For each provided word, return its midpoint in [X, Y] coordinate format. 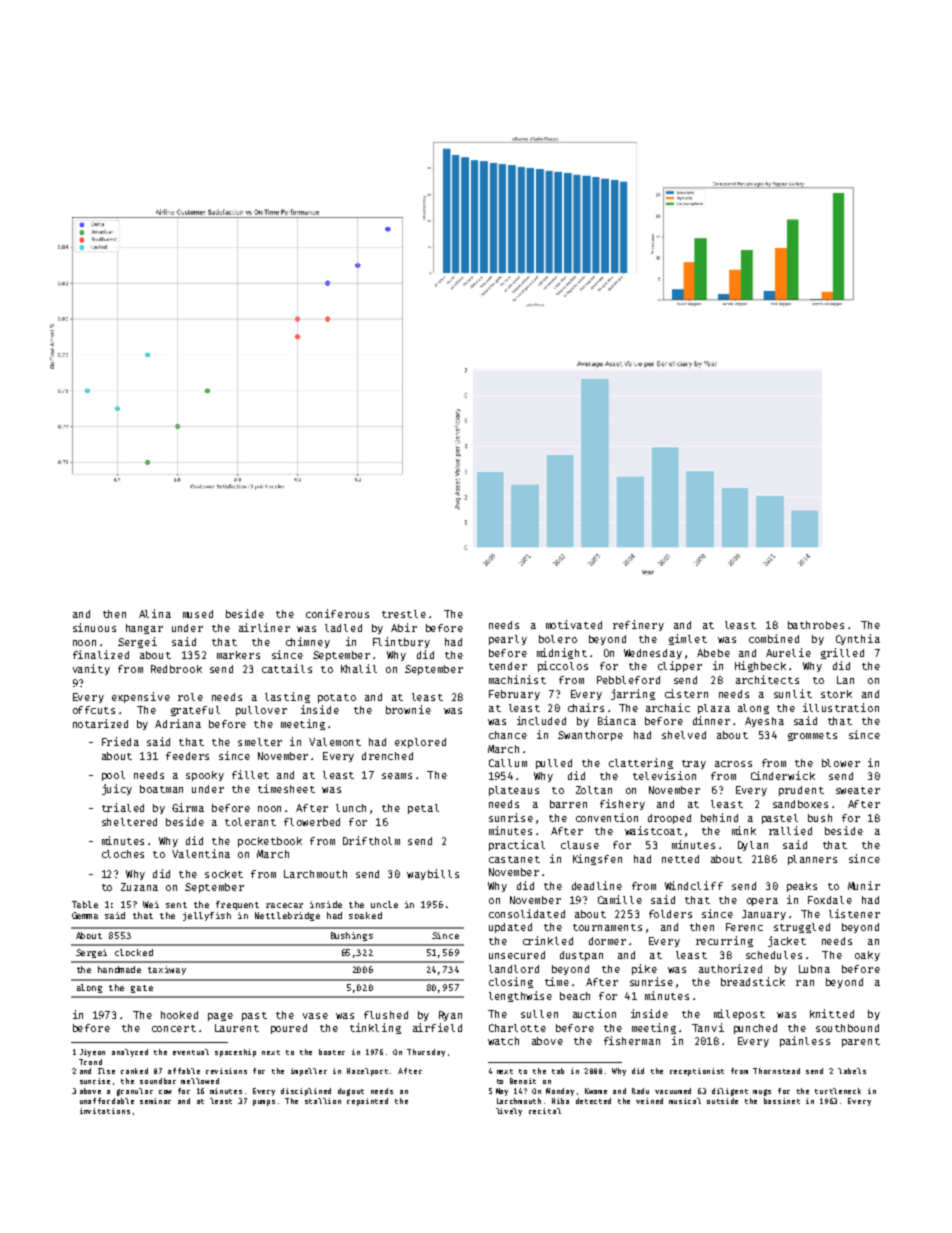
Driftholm [371, 840]
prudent [801, 791]
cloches [123, 854]
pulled [554, 764]
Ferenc [744, 927]
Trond [90, 1062]
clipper [680, 666]
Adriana [178, 723]
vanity [91, 669]
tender [508, 666]
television [664, 775]
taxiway [167, 970]
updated [510, 928]
